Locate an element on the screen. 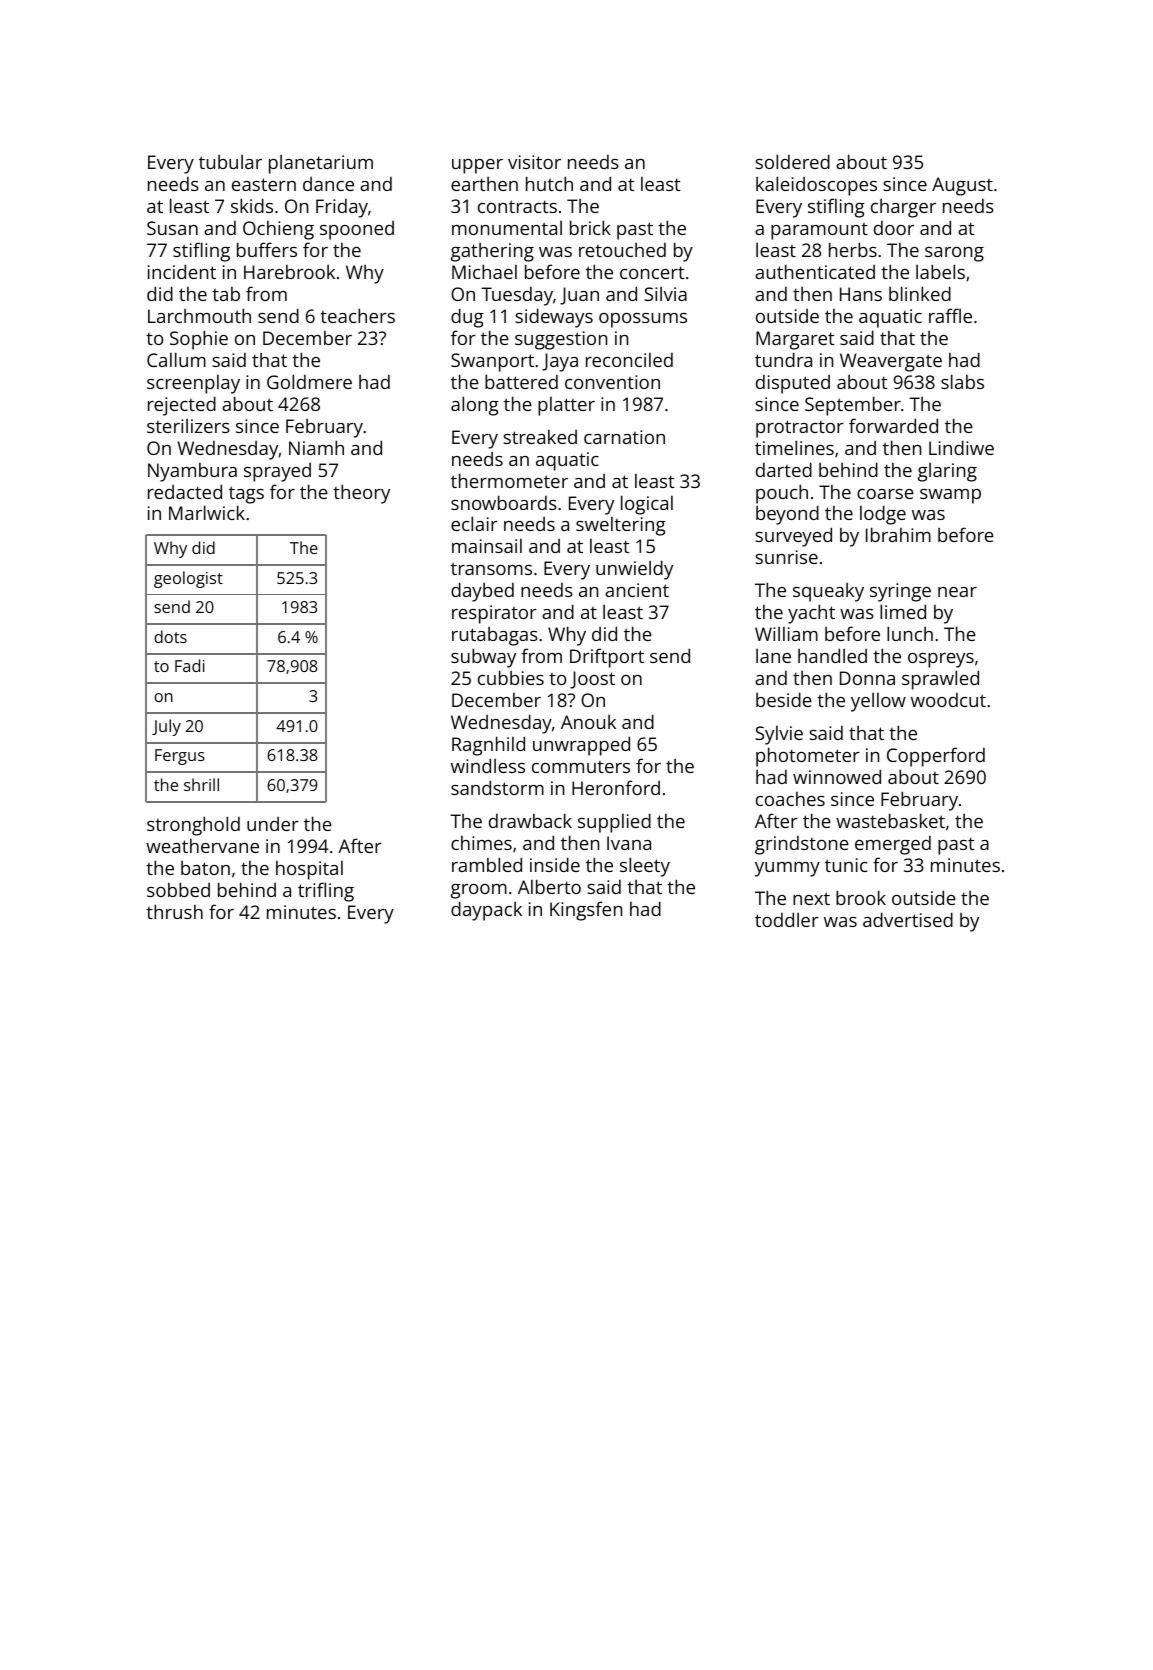 Image resolution: width=1153 pixels, height=1670 pixels. eastern is located at coordinates (264, 184).
